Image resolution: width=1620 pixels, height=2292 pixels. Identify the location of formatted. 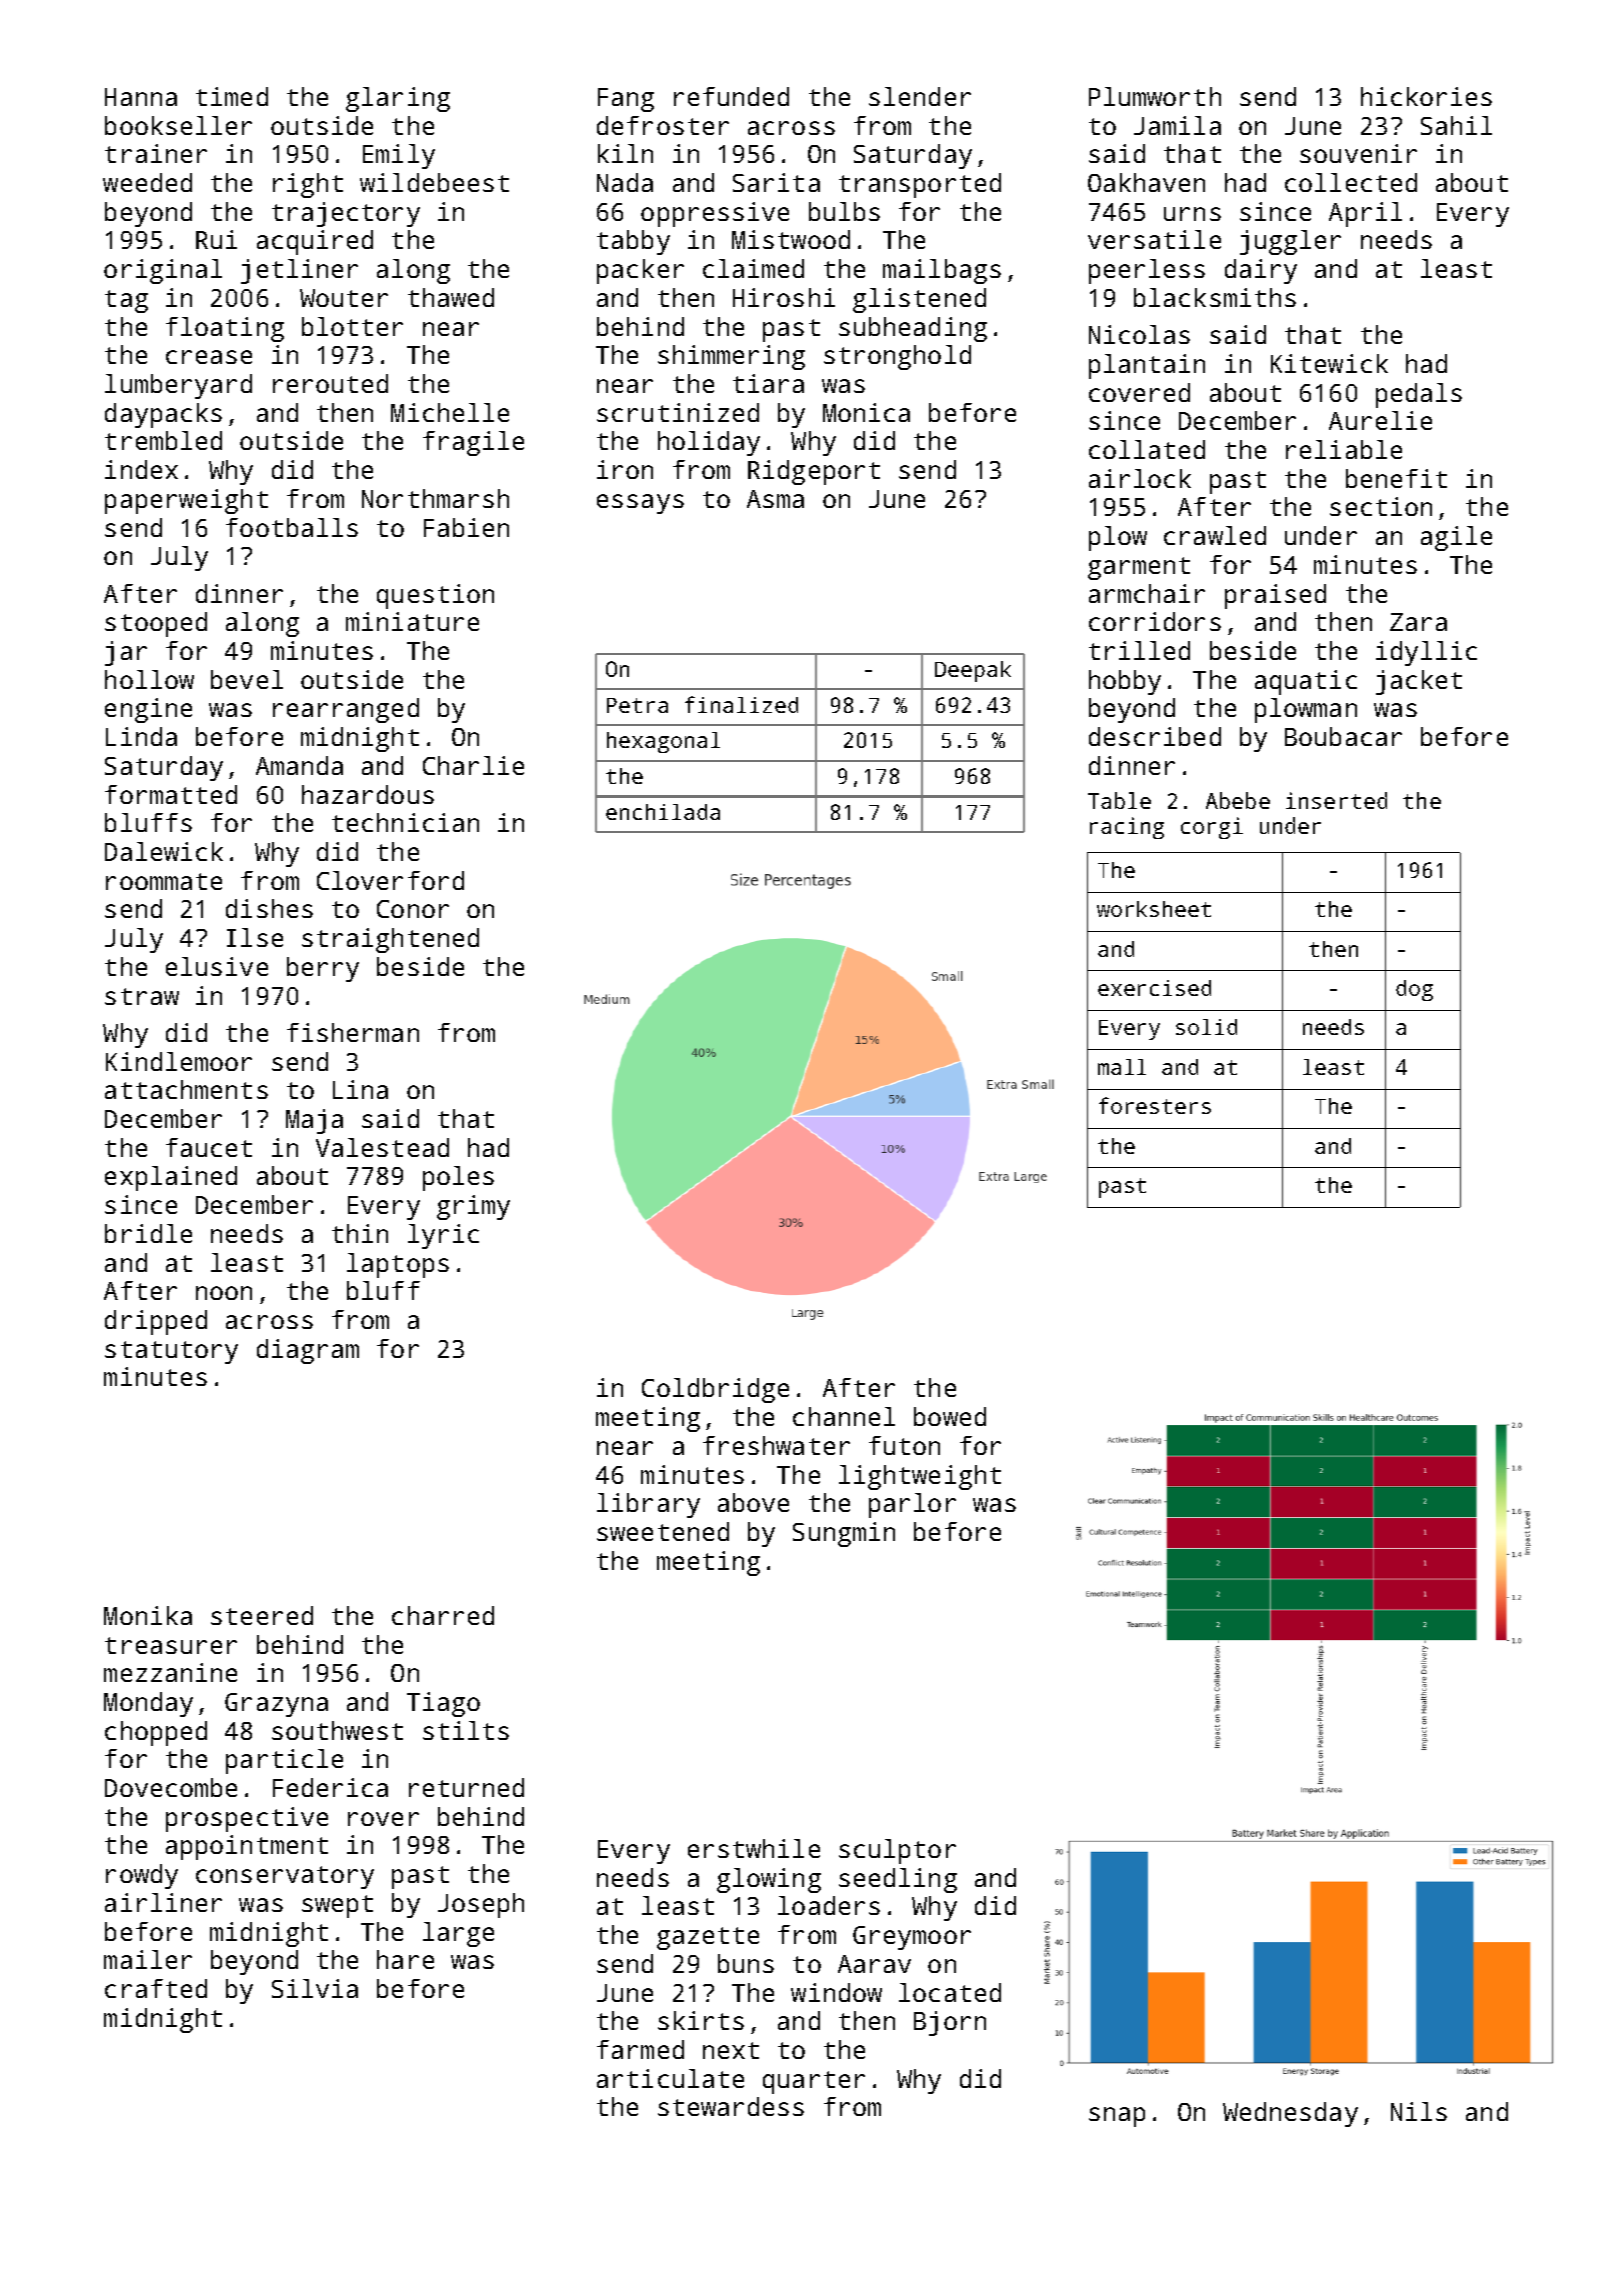
(171, 794).
